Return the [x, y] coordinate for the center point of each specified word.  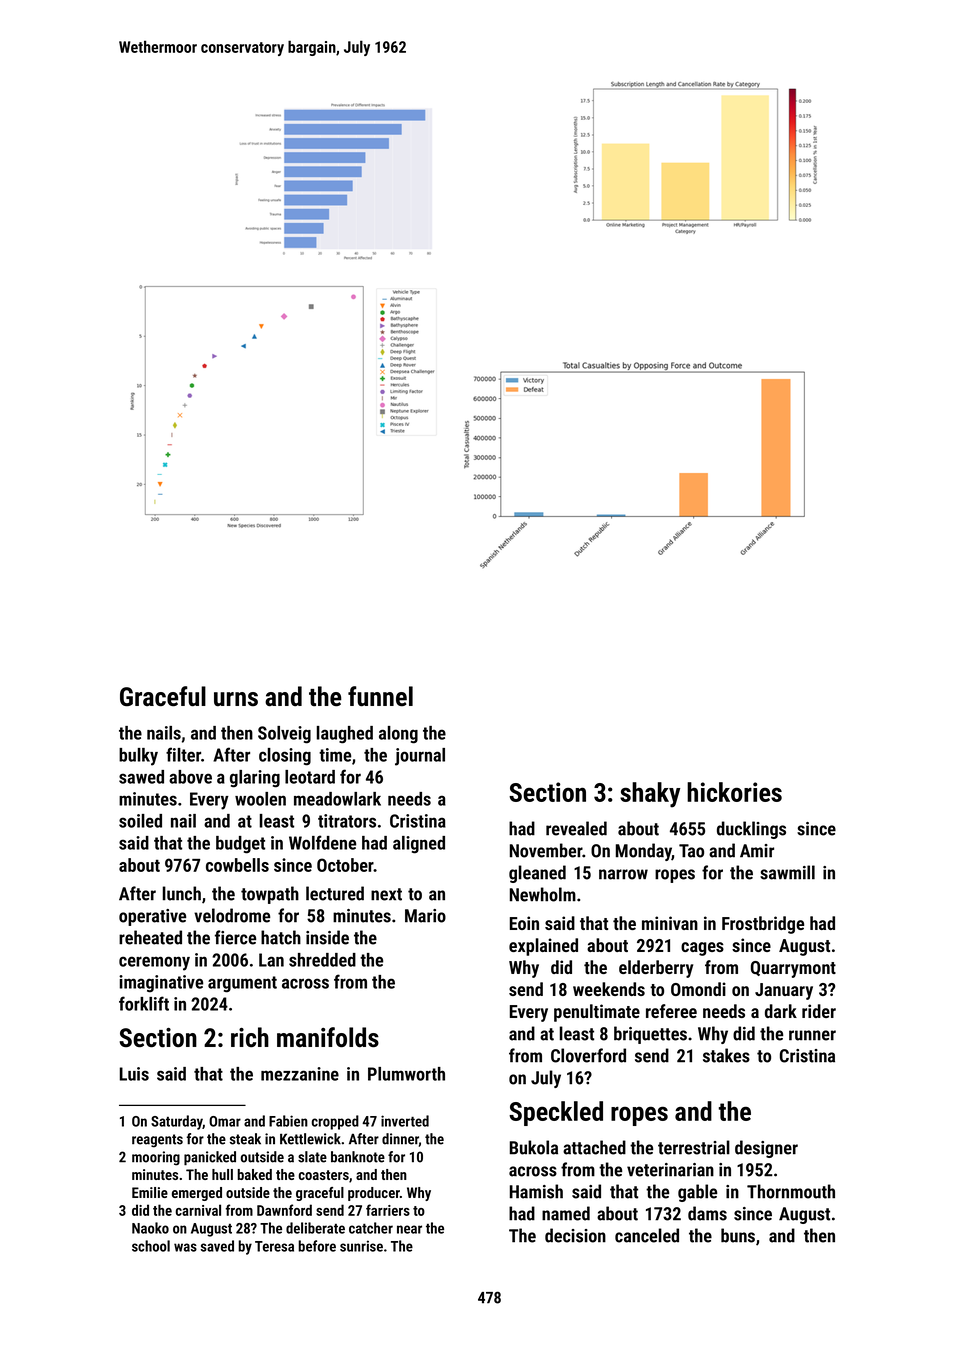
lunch [182, 893]
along [398, 735]
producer [374, 1194]
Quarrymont [793, 969]
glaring [255, 779]
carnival [198, 1210]
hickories [734, 792]
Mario [425, 916]
